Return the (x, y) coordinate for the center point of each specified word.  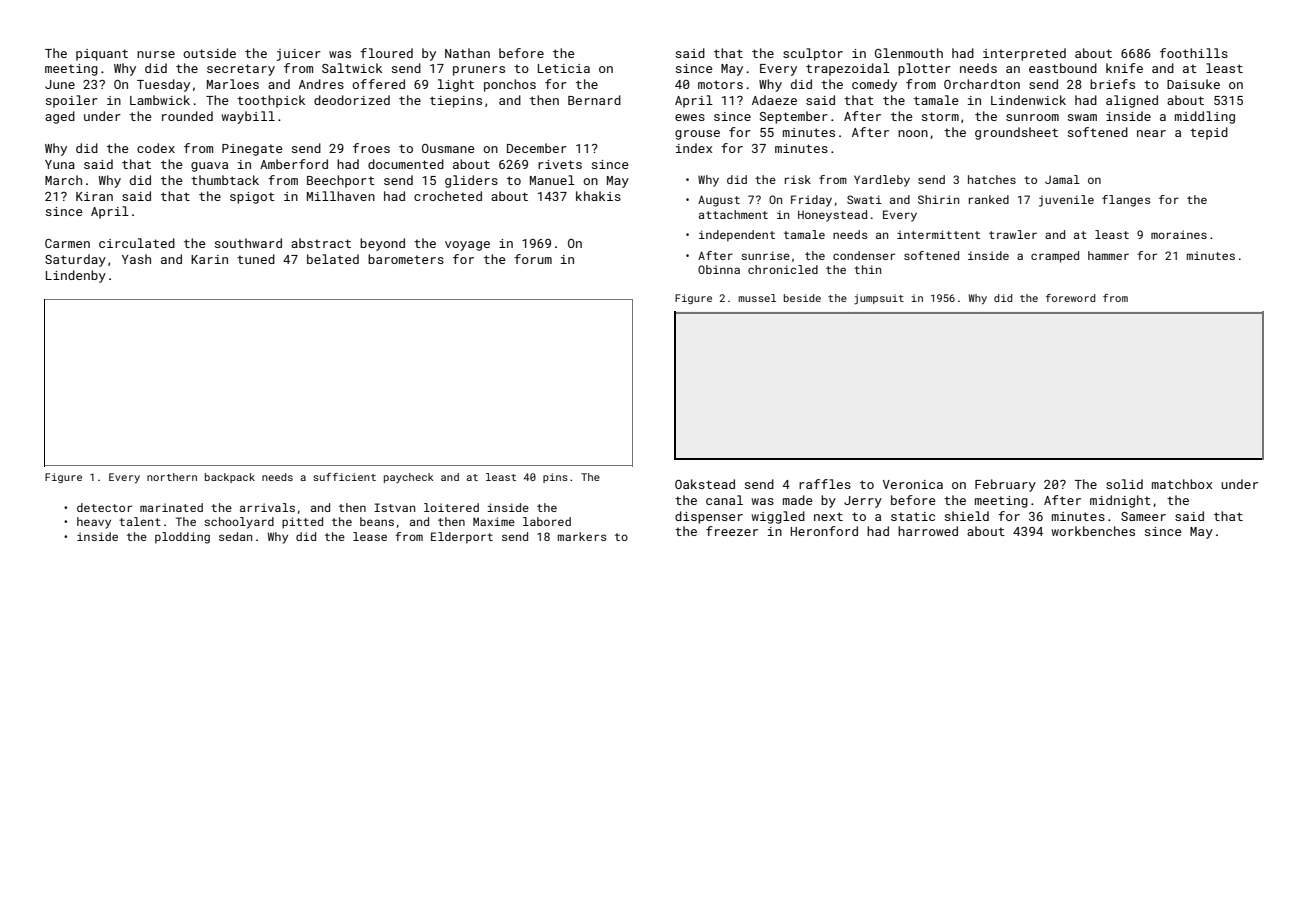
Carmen (67, 243)
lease (370, 536)
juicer (298, 55)
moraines (1179, 234)
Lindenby (76, 276)
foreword (1070, 298)
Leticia (564, 68)
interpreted (1024, 54)
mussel (757, 298)
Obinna (719, 269)
